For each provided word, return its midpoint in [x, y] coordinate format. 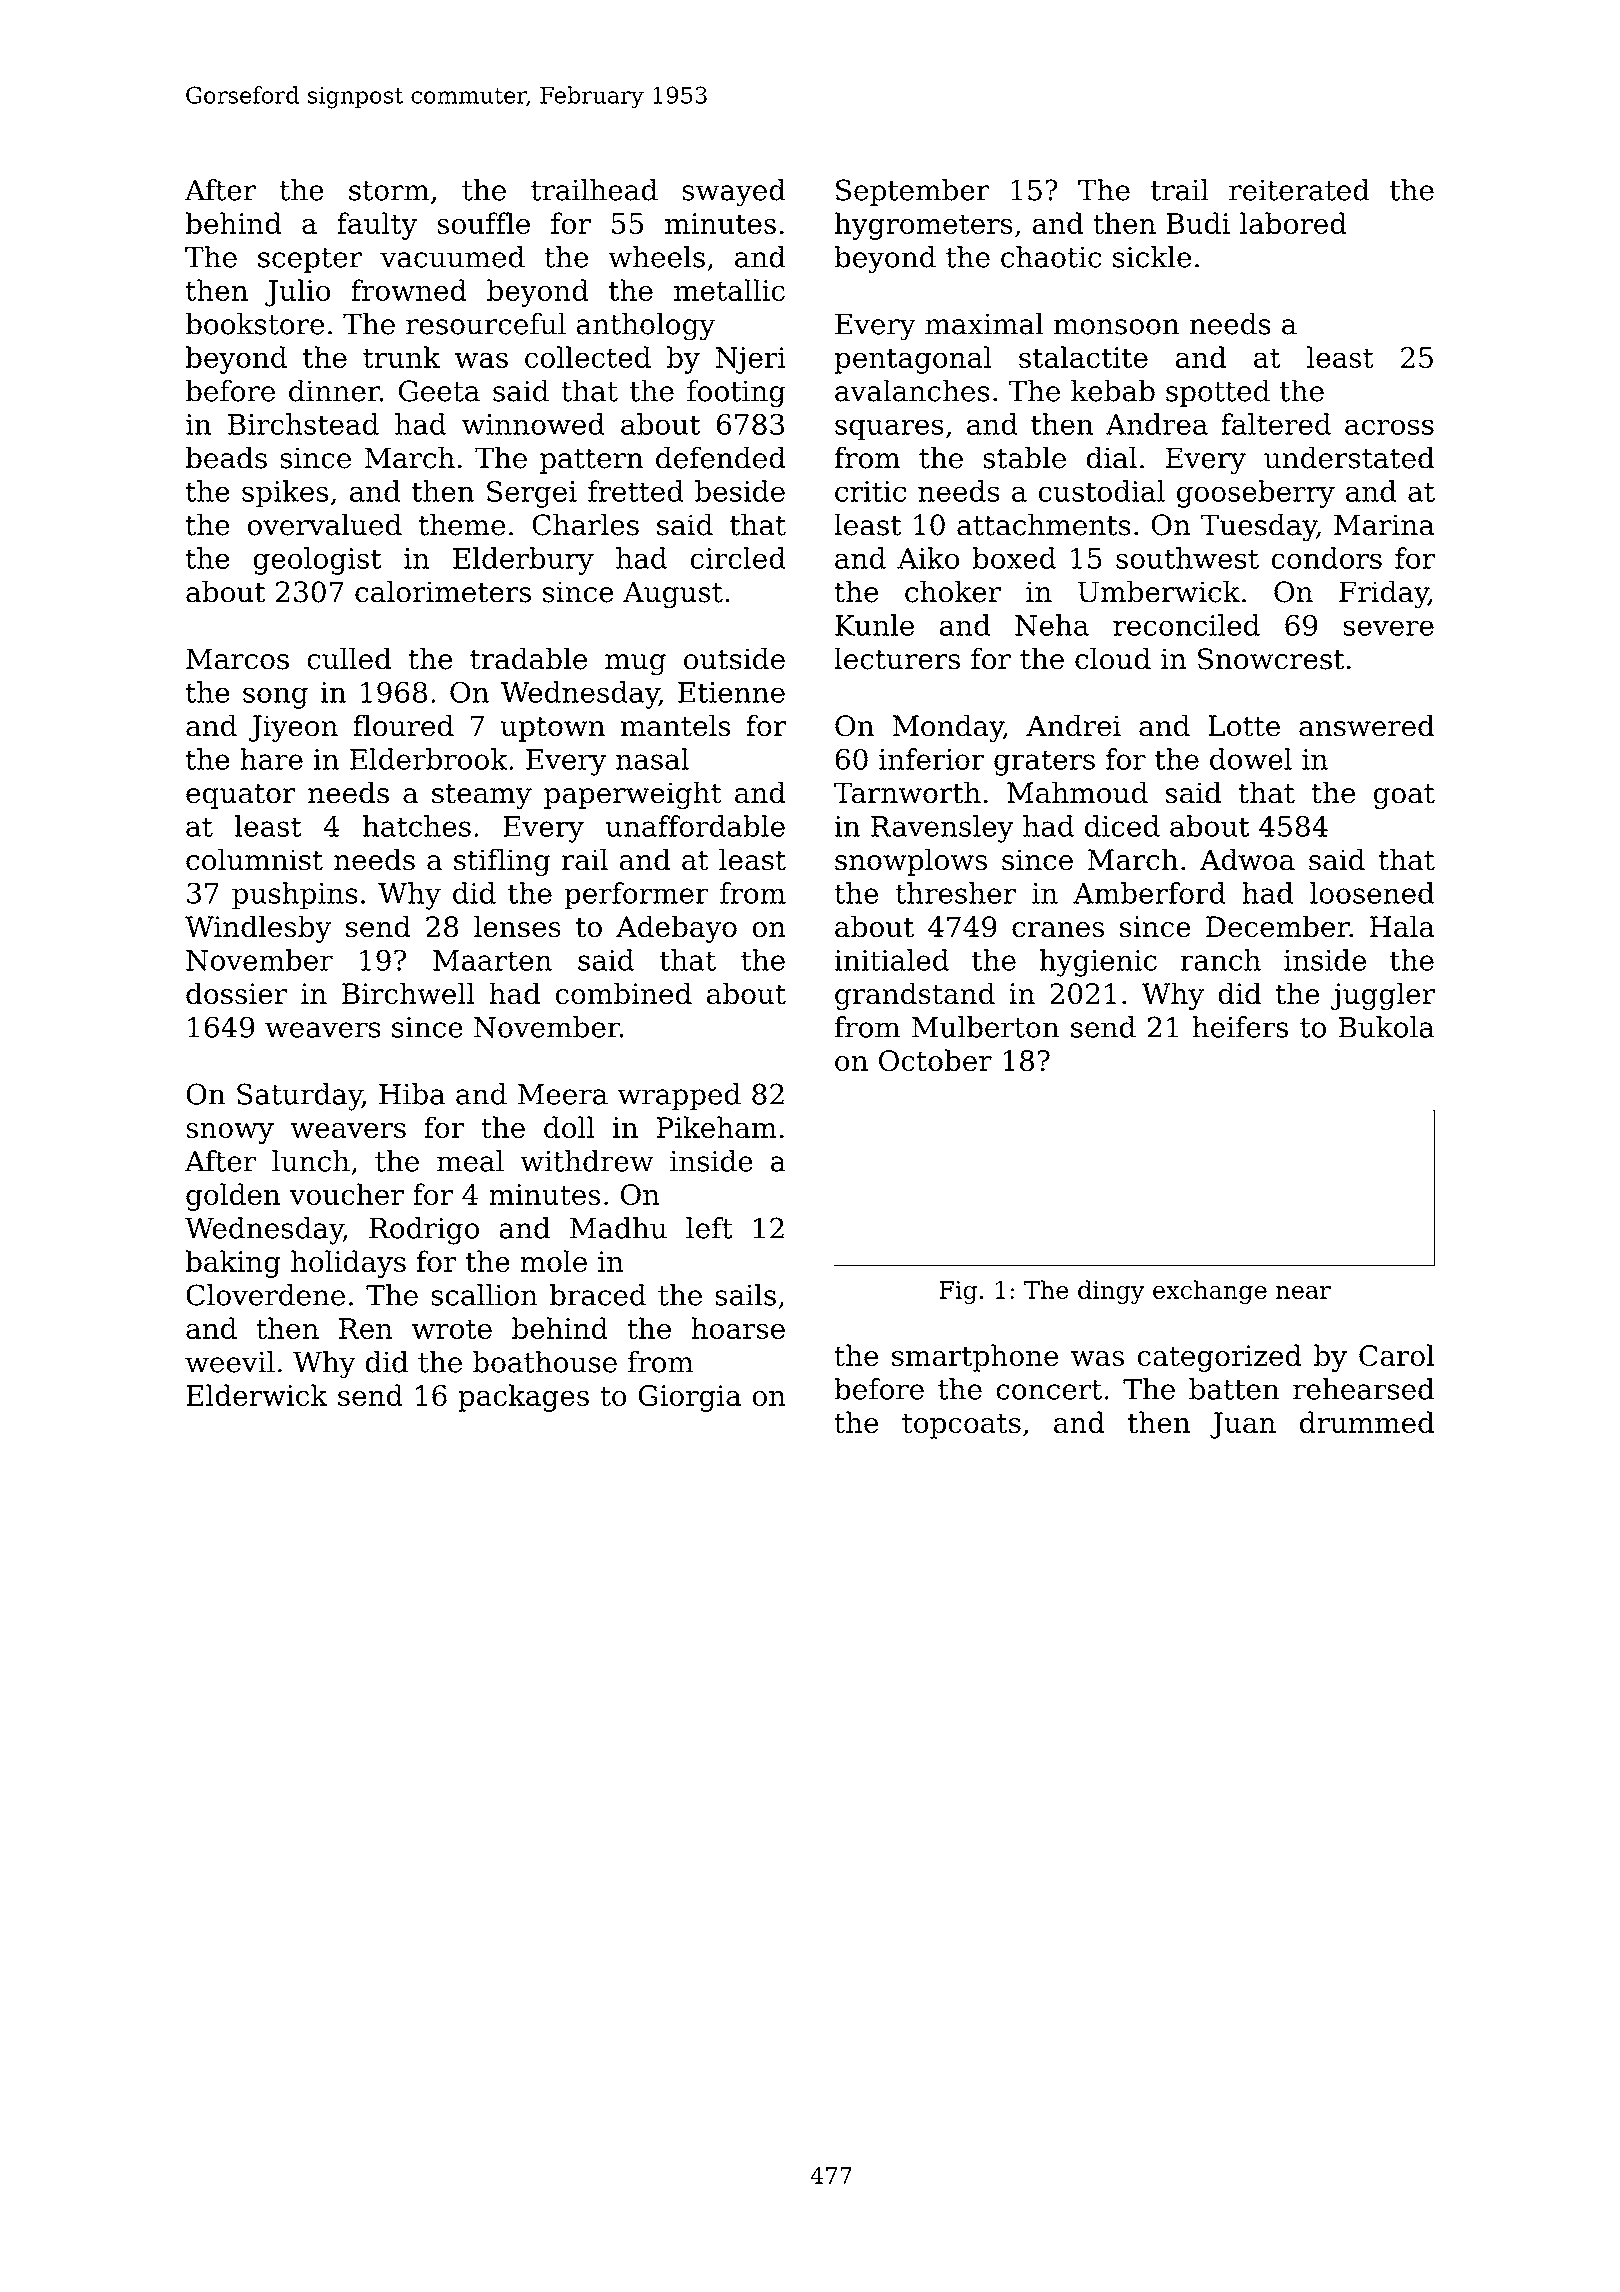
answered [1366, 725]
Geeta [439, 391]
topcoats [961, 1426]
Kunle [874, 625]
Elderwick [257, 1395]
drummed [1367, 1422]
